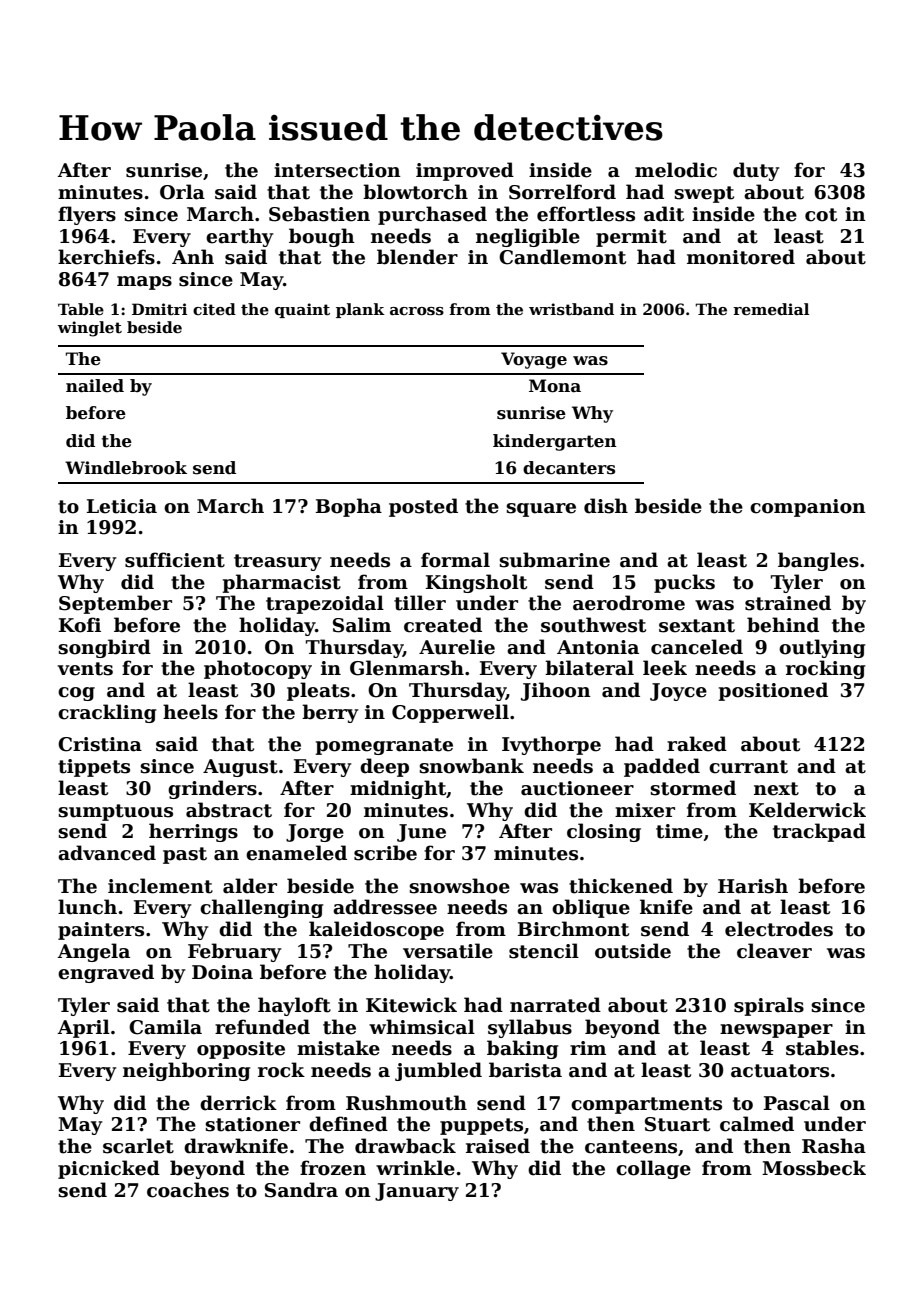  I want to click on kerchiefs, so click(106, 257).
